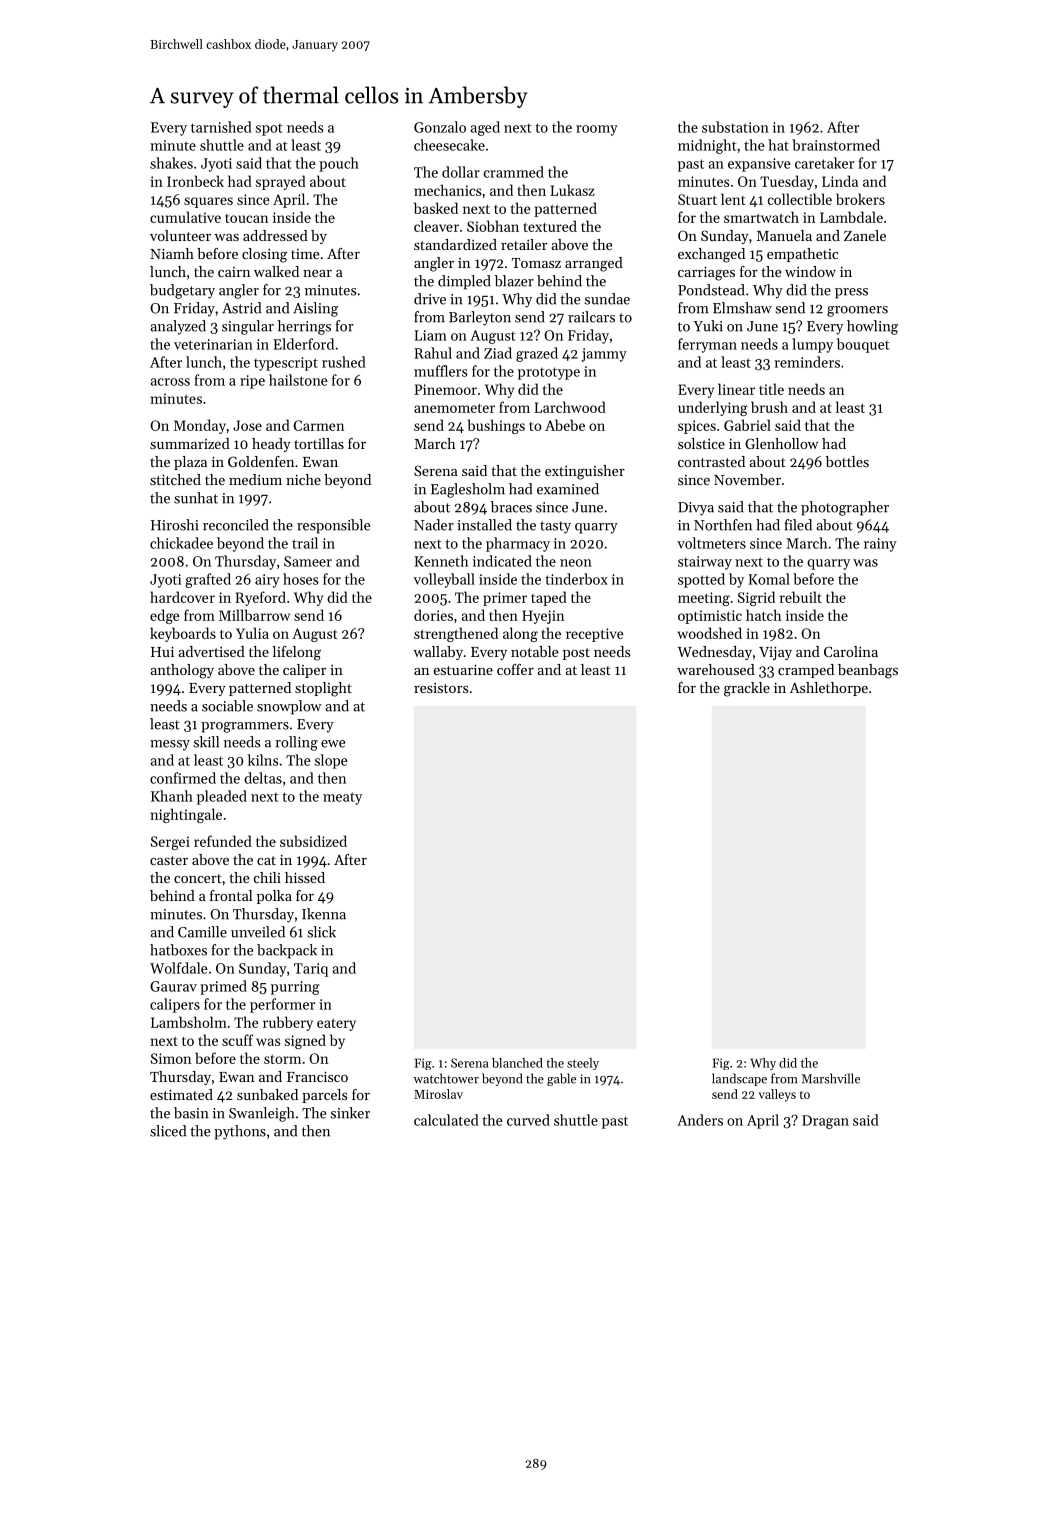  What do you see at coordinates (824, 163) in the screenshot?
I see `caretaker` at bounding box center [824, 163].
